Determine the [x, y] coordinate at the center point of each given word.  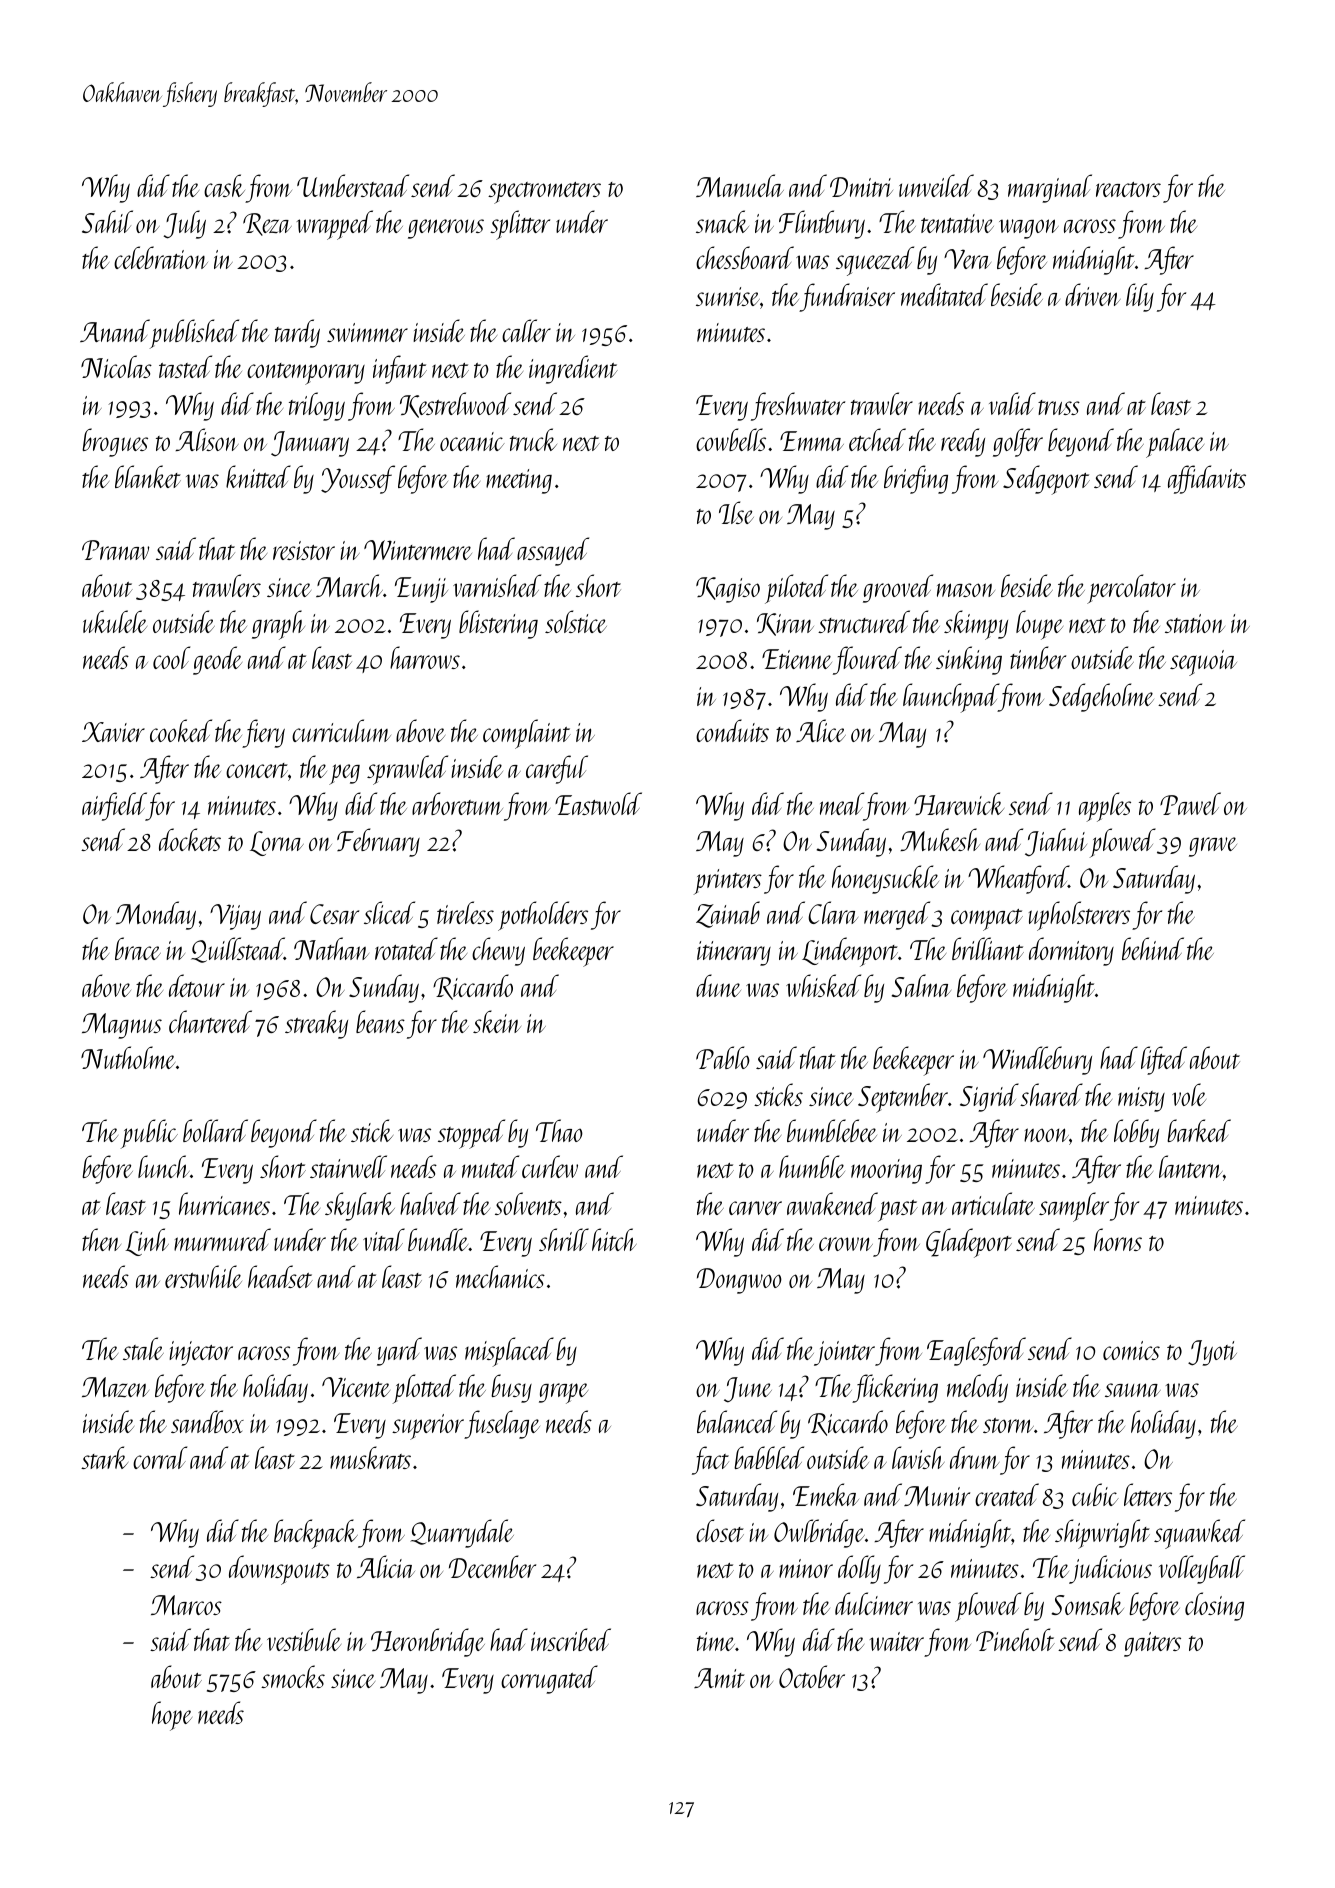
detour [197, 985]
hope [172, 1716]
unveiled [936, 185]
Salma [921, 985]
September [903, 1098]
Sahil [107, 221]
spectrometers [544, 193]
